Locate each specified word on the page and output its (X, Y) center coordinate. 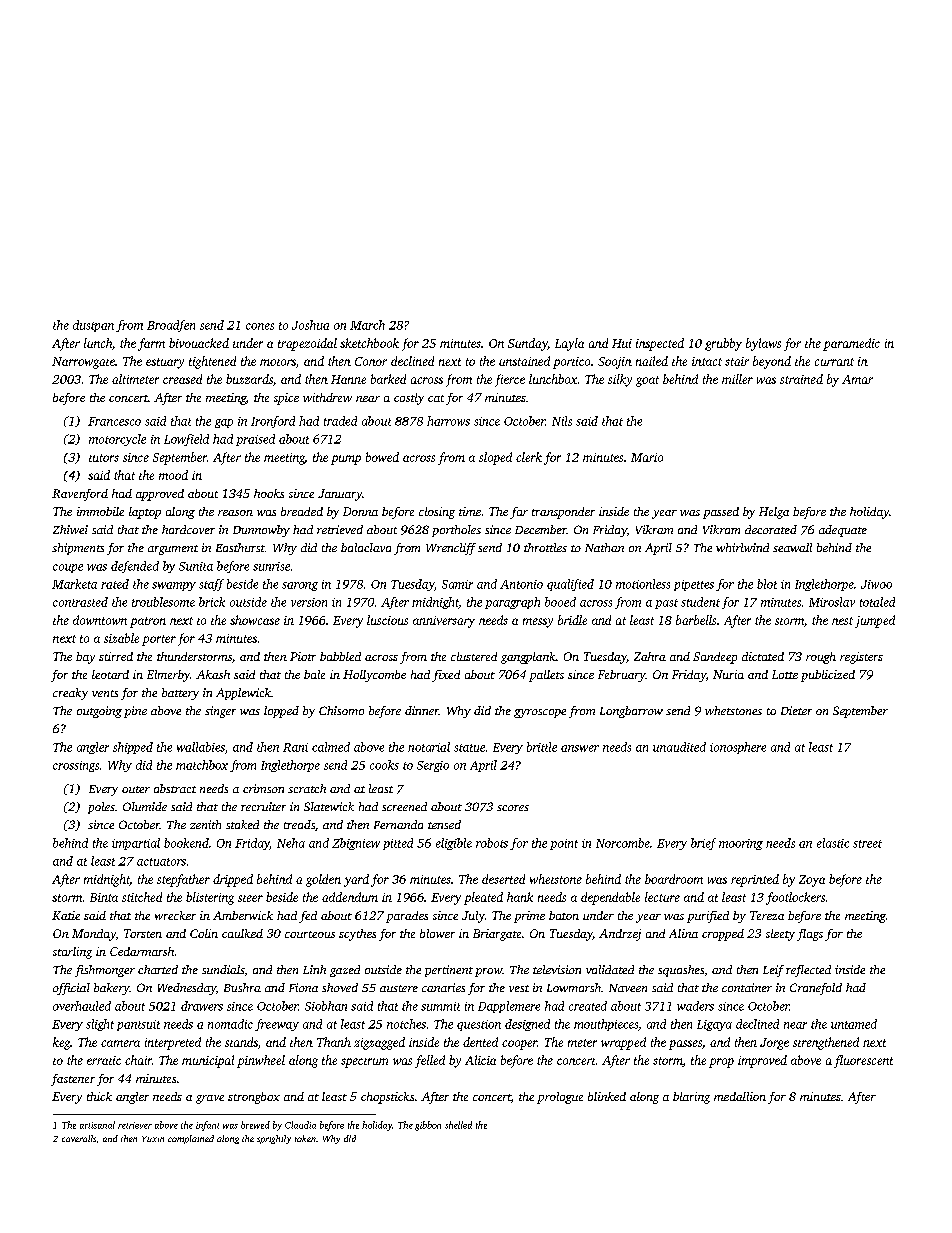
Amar (857, 379)
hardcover (188, 529)
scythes (357, 935)
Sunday (528, 344)
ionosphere (738, 748)
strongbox (254, 1098)
